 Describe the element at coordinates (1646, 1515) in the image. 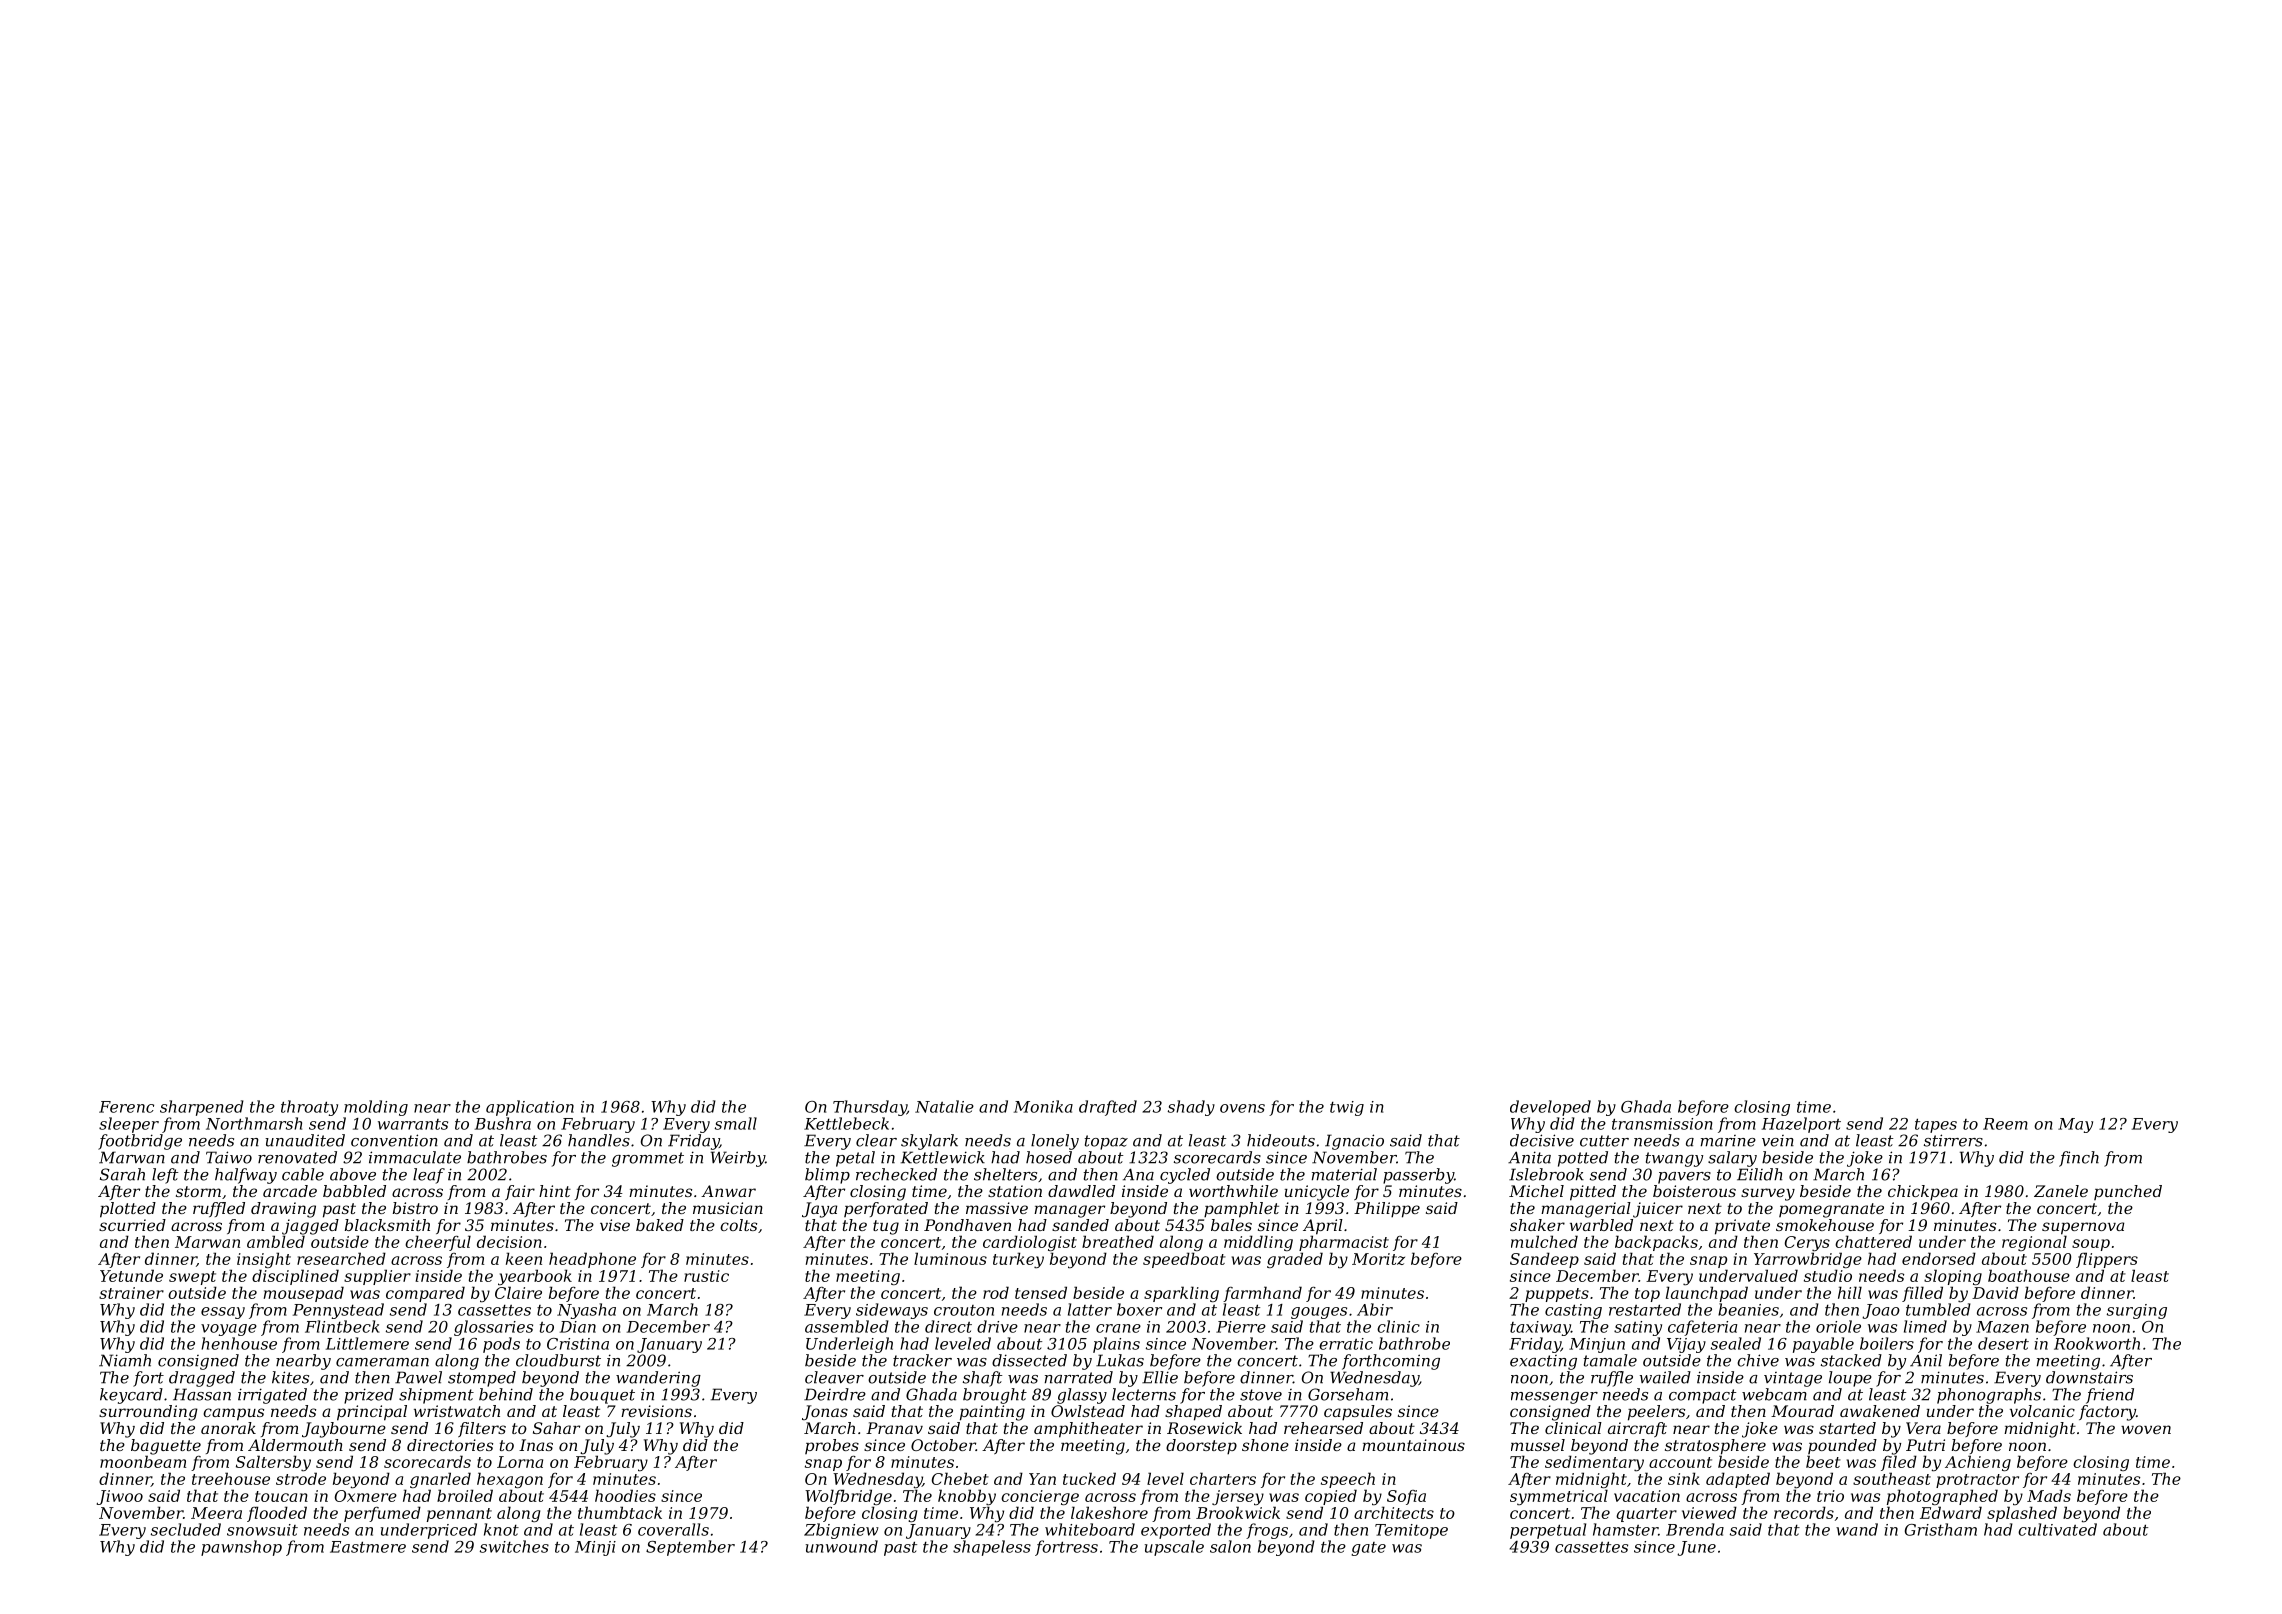

I see `quarter` at that location.
